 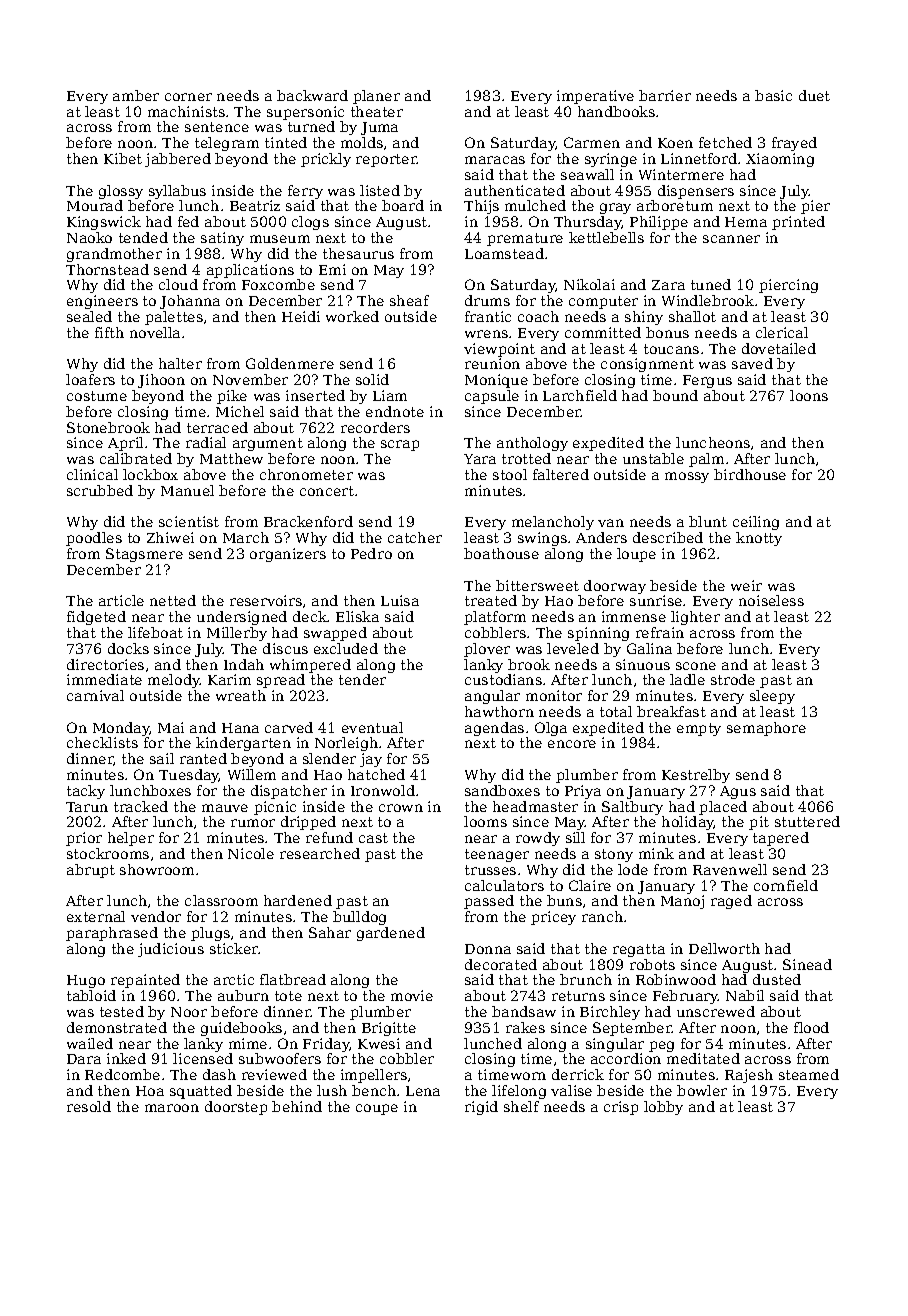 I want to click on doorstep, so click(x=236, y=1108).
